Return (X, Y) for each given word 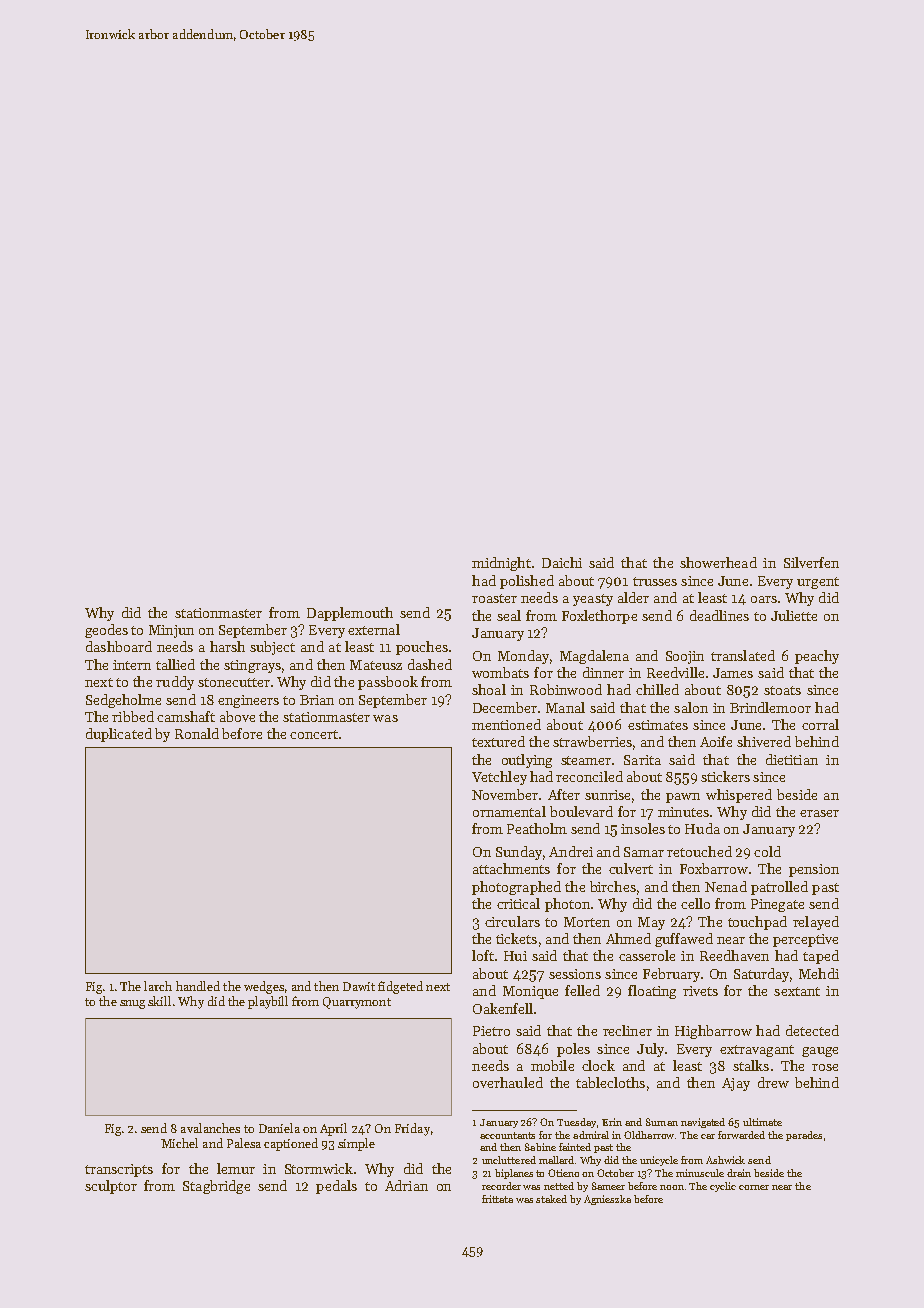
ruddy (175, 683)
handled (198, 986)
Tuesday (576, 1123)
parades (804, 1136)
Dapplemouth (350, 614)
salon (691, 707)
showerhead (718, 562)
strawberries (592, 741)
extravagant (757, 1051)
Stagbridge (216, 1187)
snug (132, 1004)
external (374, 629)
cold (767, 851)
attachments (511, 868)
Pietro (491, 1031)
